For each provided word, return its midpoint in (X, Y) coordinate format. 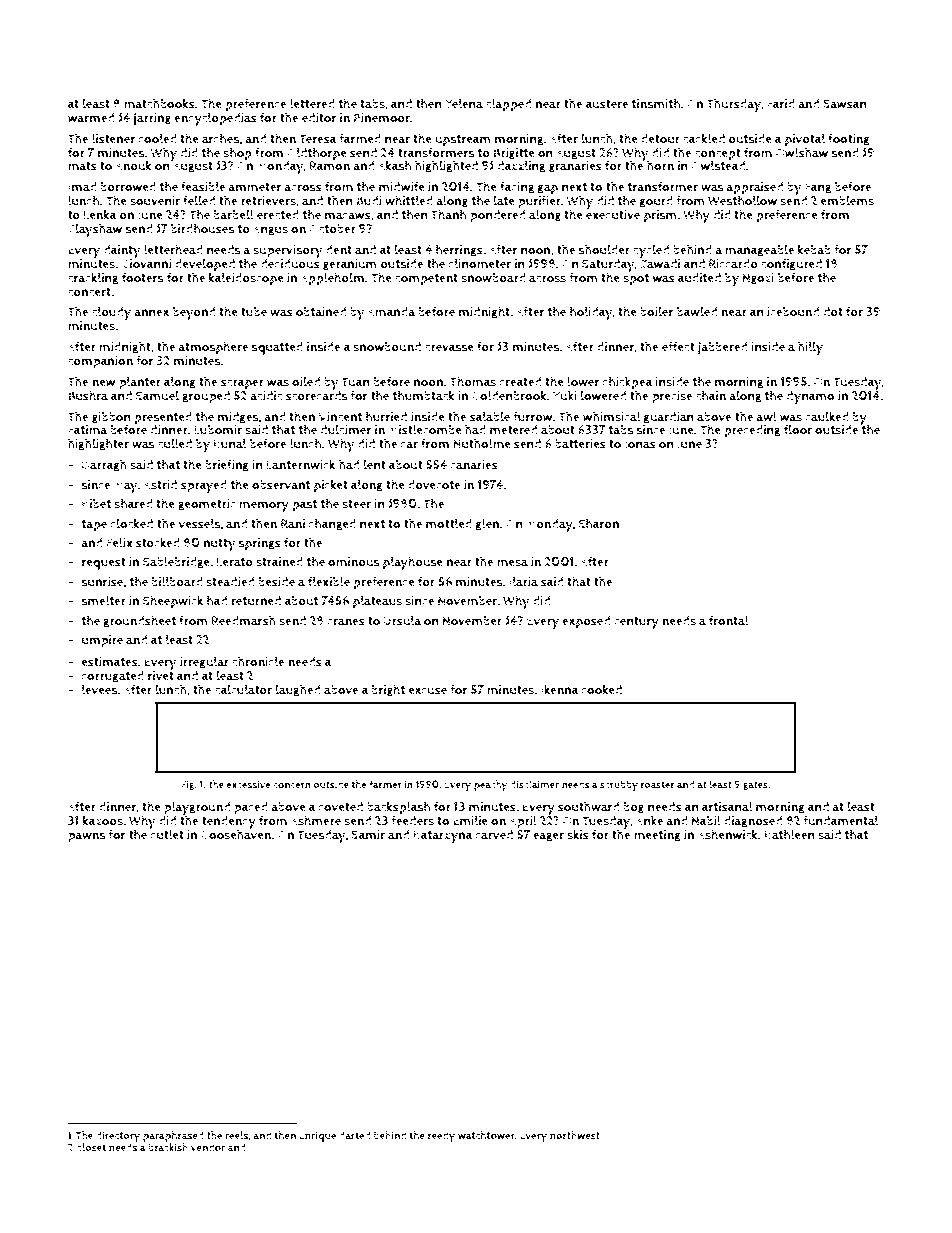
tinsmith (656, 103)
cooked (602, 689)
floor (798, 429)
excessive (248, 784)
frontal (729, 620)
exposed (586, 622)
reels (237, 1135)
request (104, 564)
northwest (575, 1135)
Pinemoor (382, 118)
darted (355, 1135)
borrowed (128, 187)
